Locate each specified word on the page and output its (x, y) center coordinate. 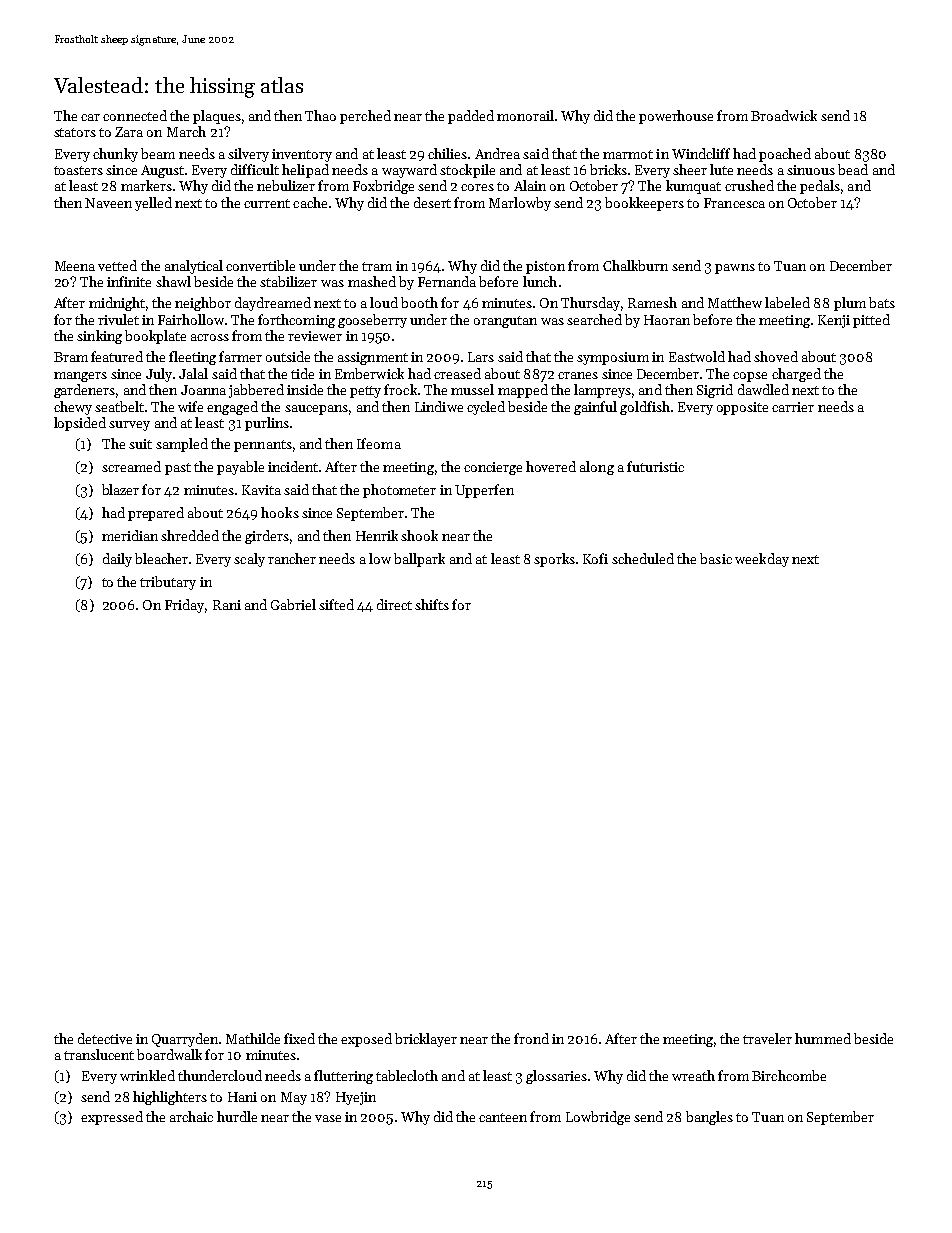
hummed (823, 1038)
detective (105, 1038)
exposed (366, 1040)
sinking (99, 337)
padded (471, 117)
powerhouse (676, 117)
